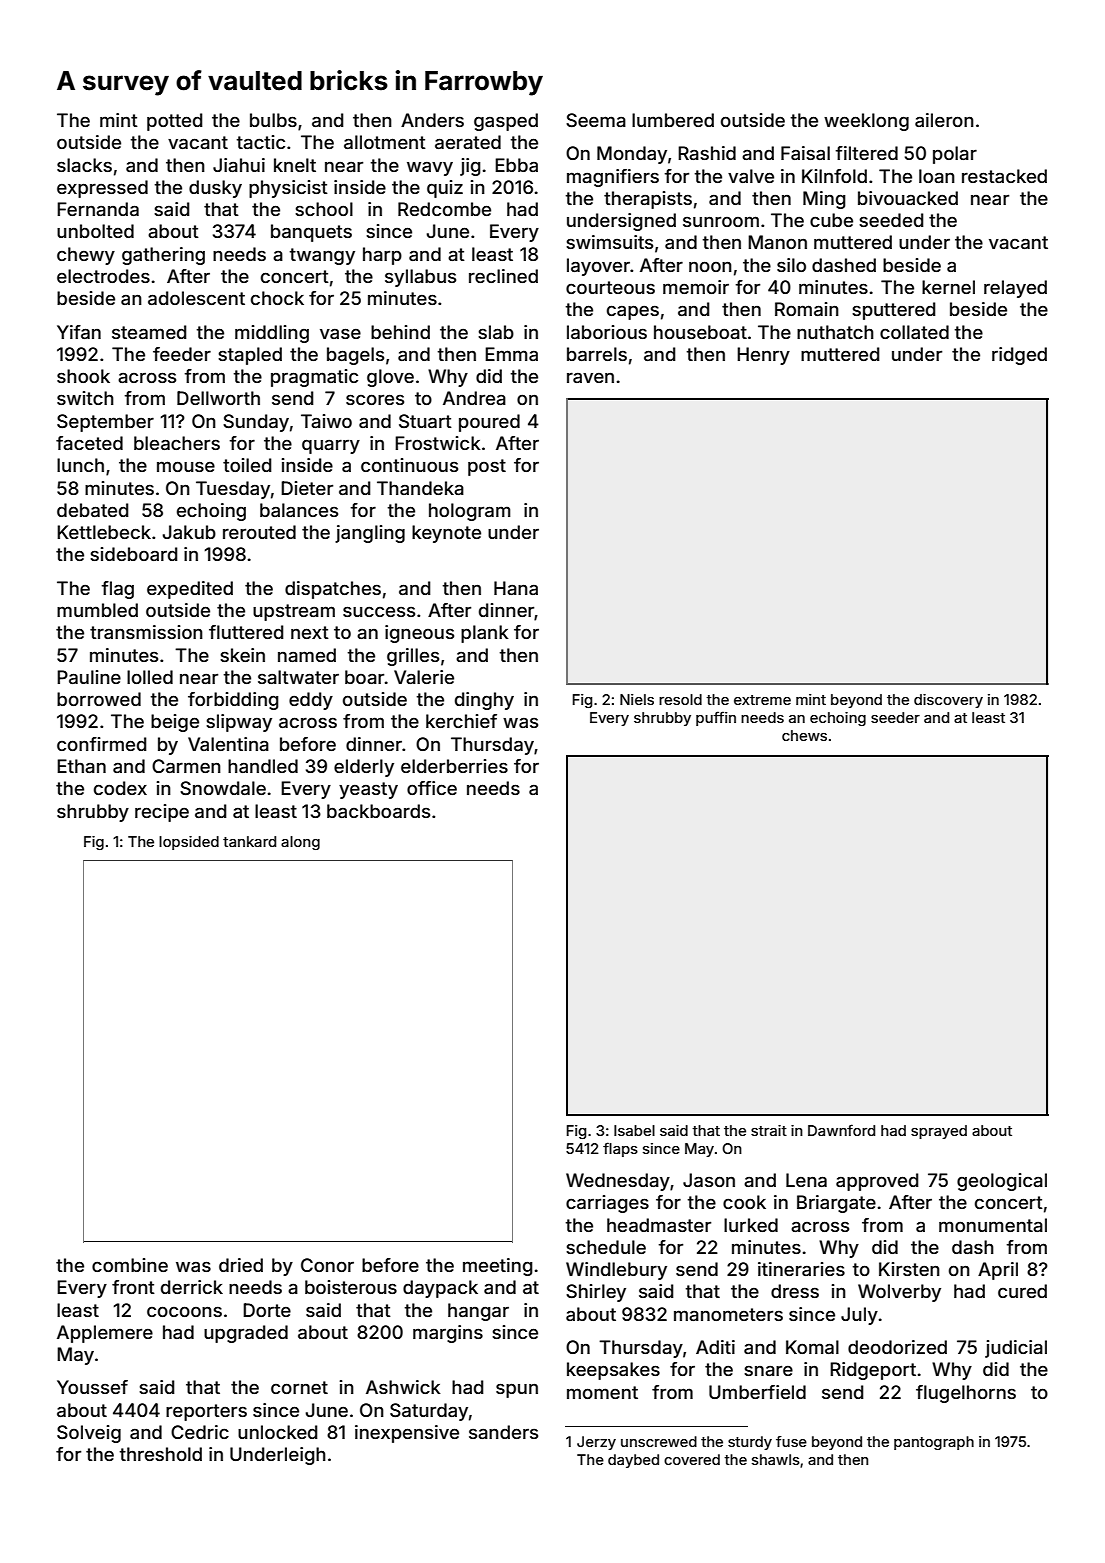  What do you see at coordinates (948, 701) in the screenshot?
I see `discovery` at bounding box center [948, 701].
